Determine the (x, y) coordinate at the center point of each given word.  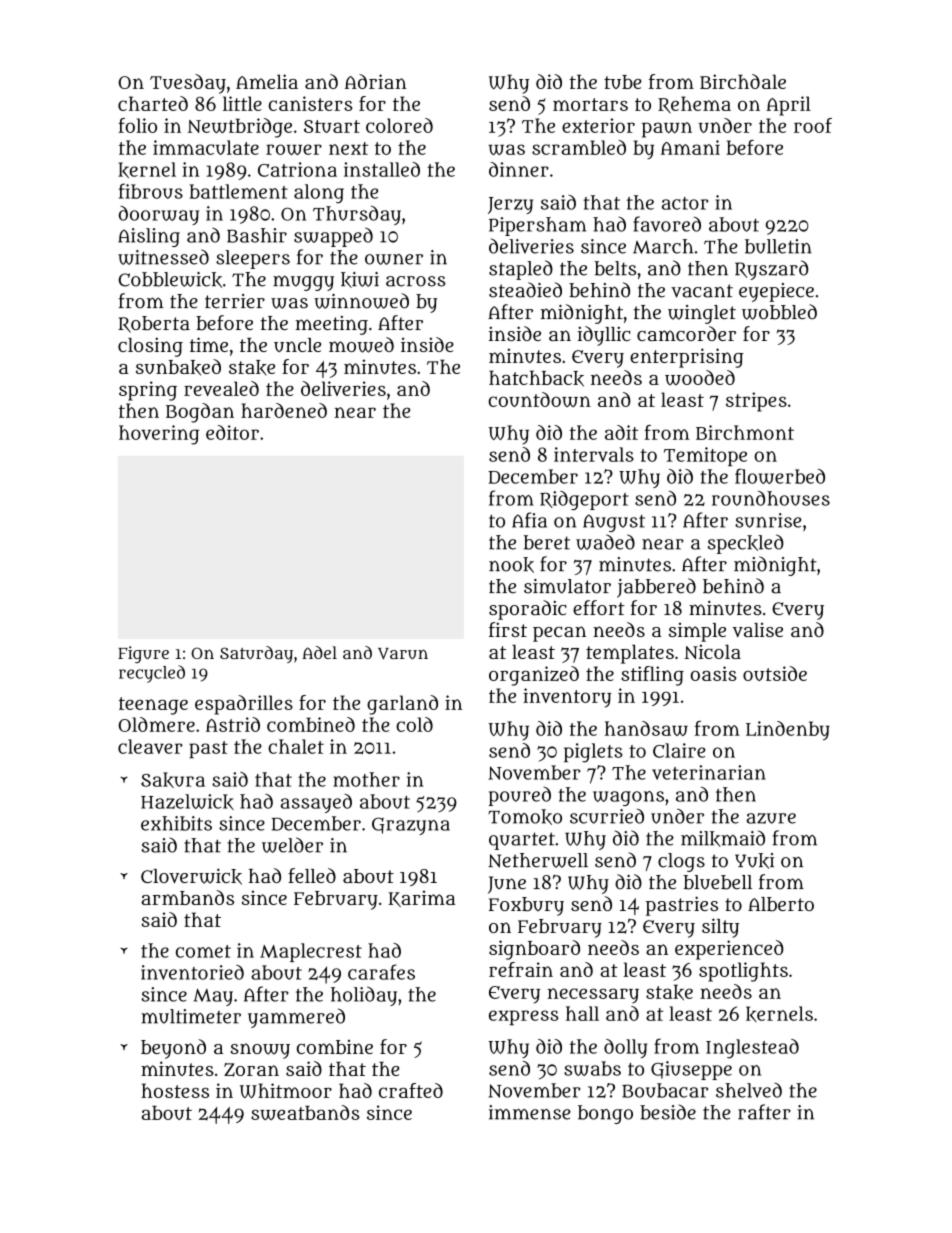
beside (668, 1112)
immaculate (206, 147)
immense (530, 1112)
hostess (175, 1090)
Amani (690, 147)
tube (623, 82)
